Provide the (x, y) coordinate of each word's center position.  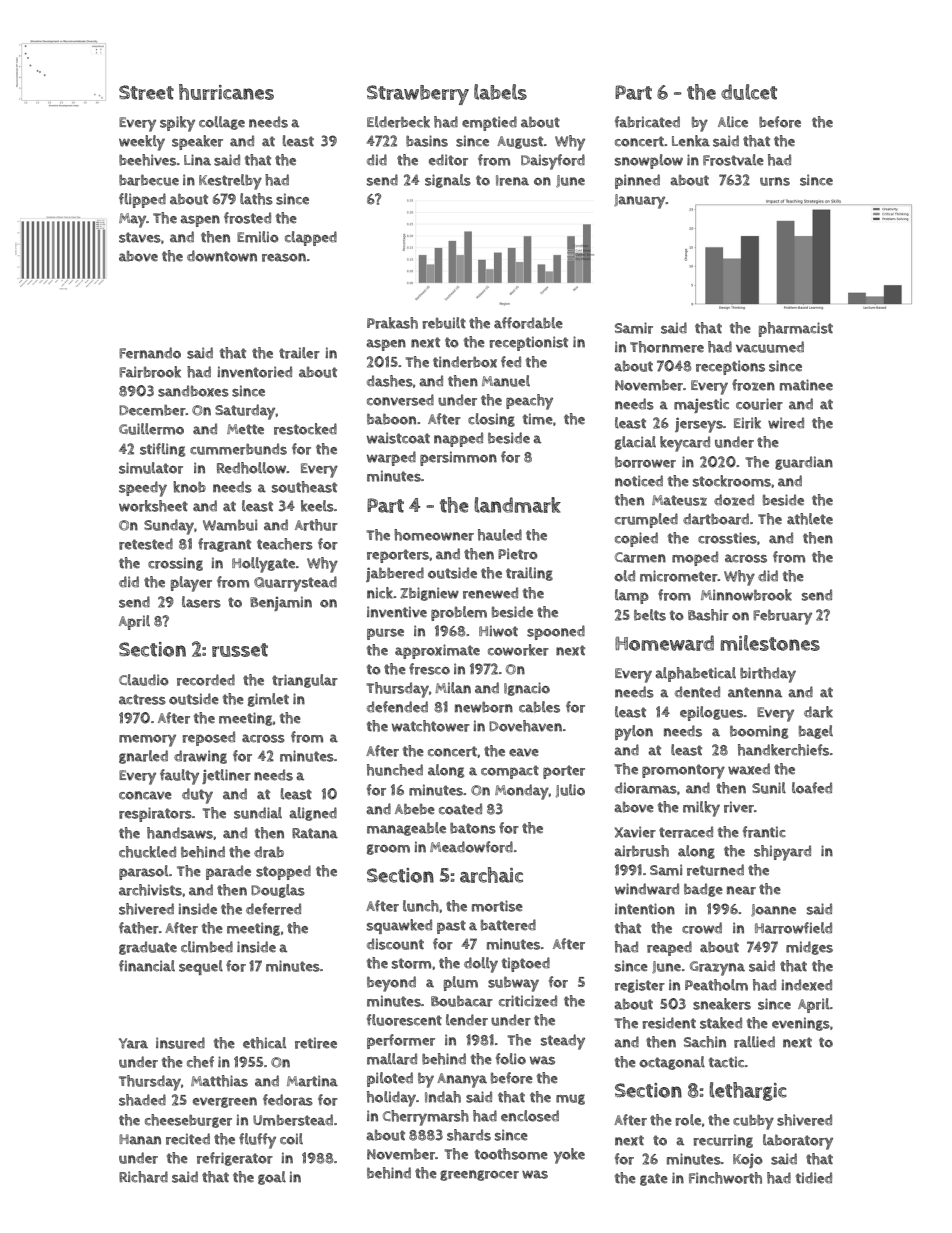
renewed (490, 593)
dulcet (749, 92)
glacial (635, 443)
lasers (201, 602)
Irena (512, 180)
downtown (222, 256)
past (451, 927)
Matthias (219, 1081)
